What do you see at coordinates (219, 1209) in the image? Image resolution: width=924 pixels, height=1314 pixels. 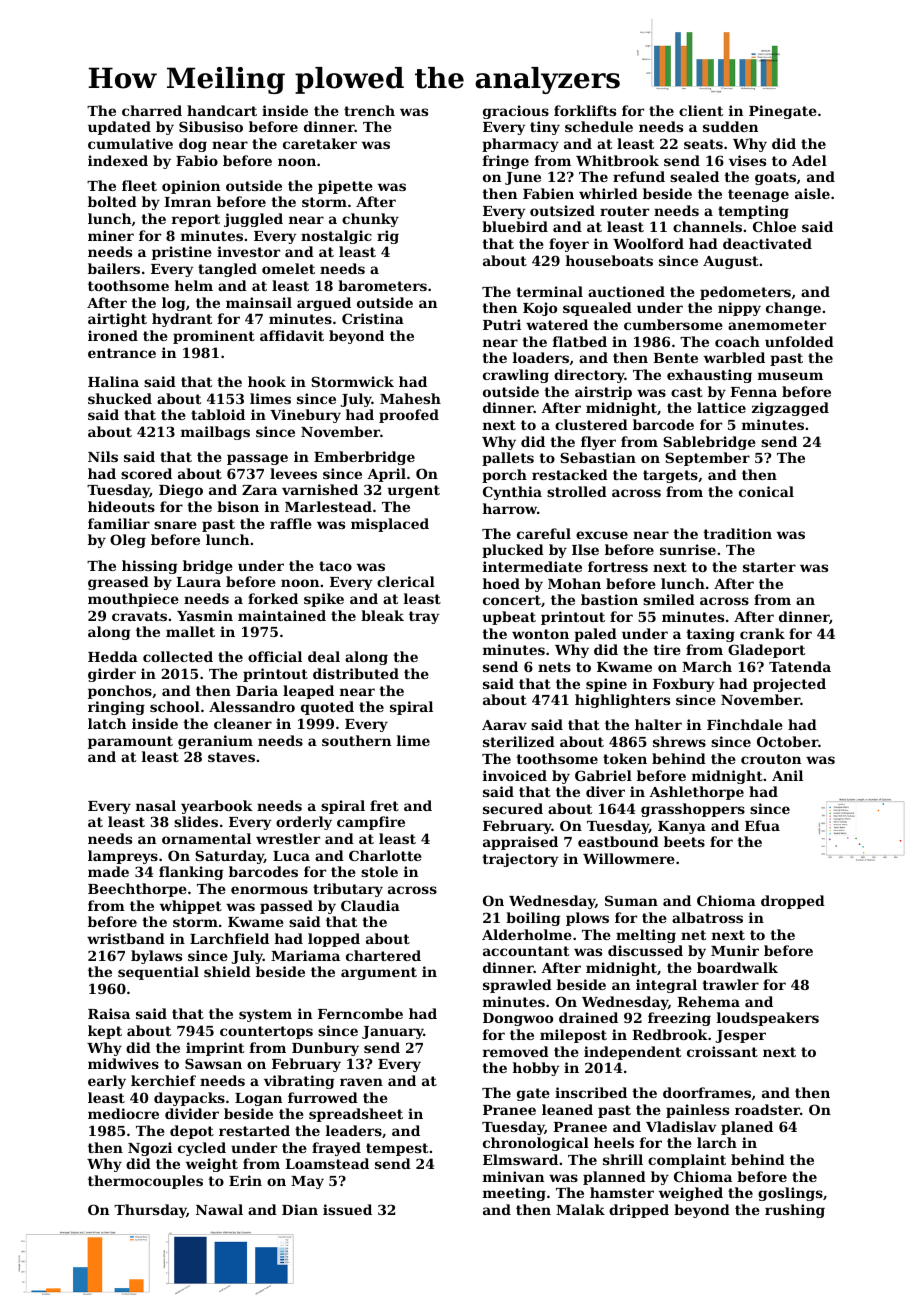 I see `Nawal` at bounding box center [219, 1209].
